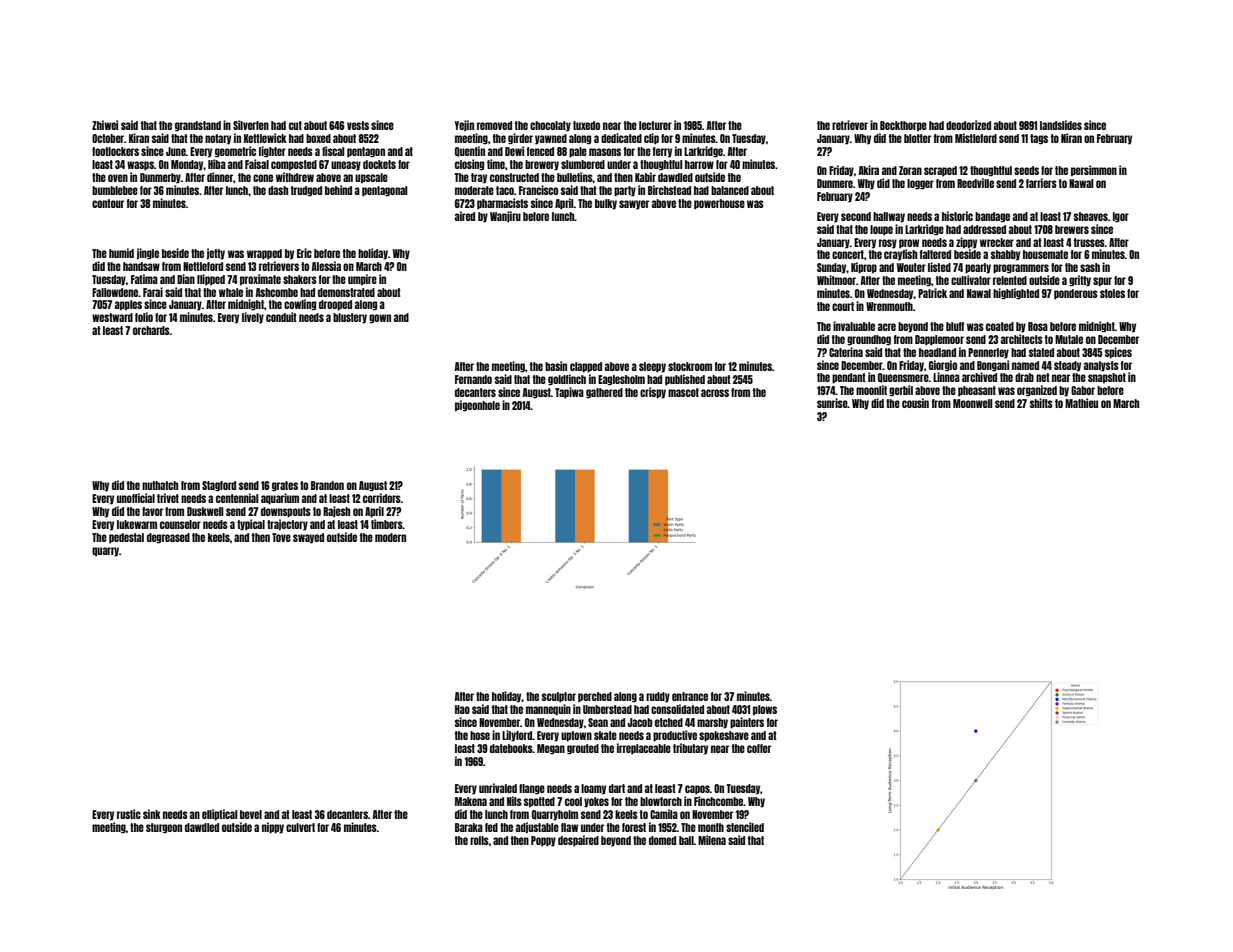 The image size is (1233, 952). What do you see at coordinates (1081, 403) in the screenshot?
I see `Mathieu` at bounding box center [1081, 403].
